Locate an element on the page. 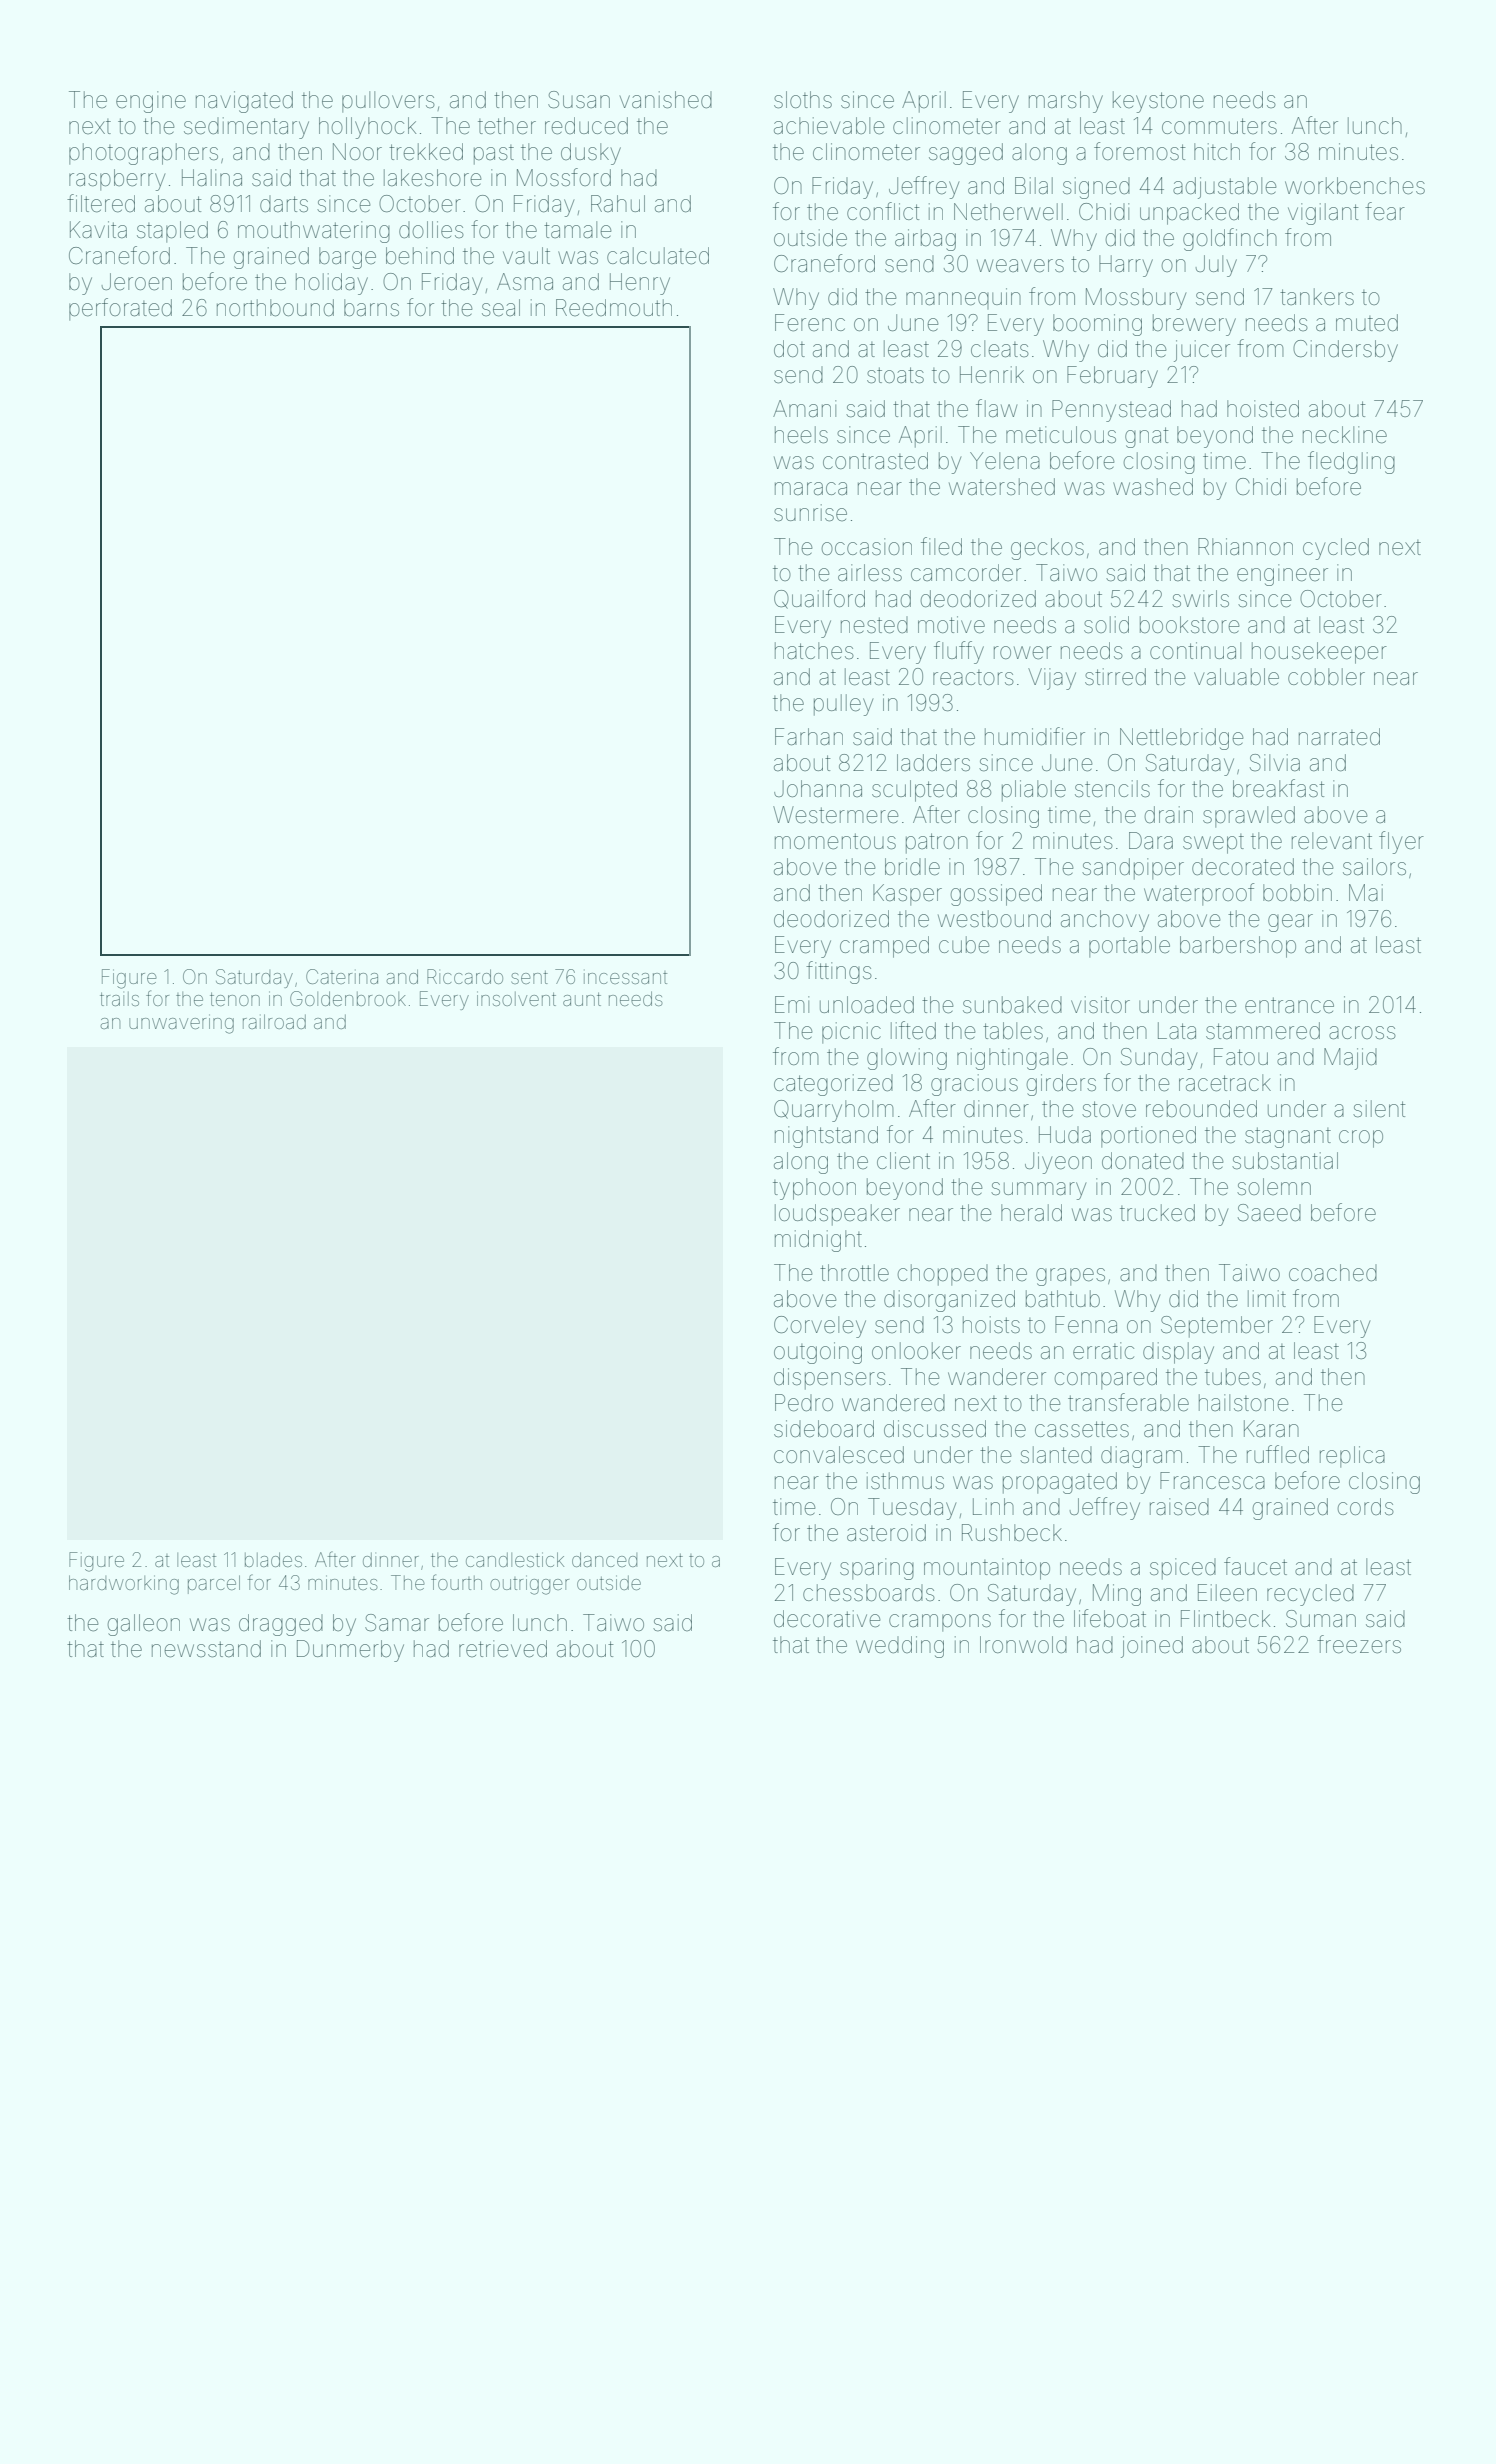  wedding is located at coordinates (900, 1647).
